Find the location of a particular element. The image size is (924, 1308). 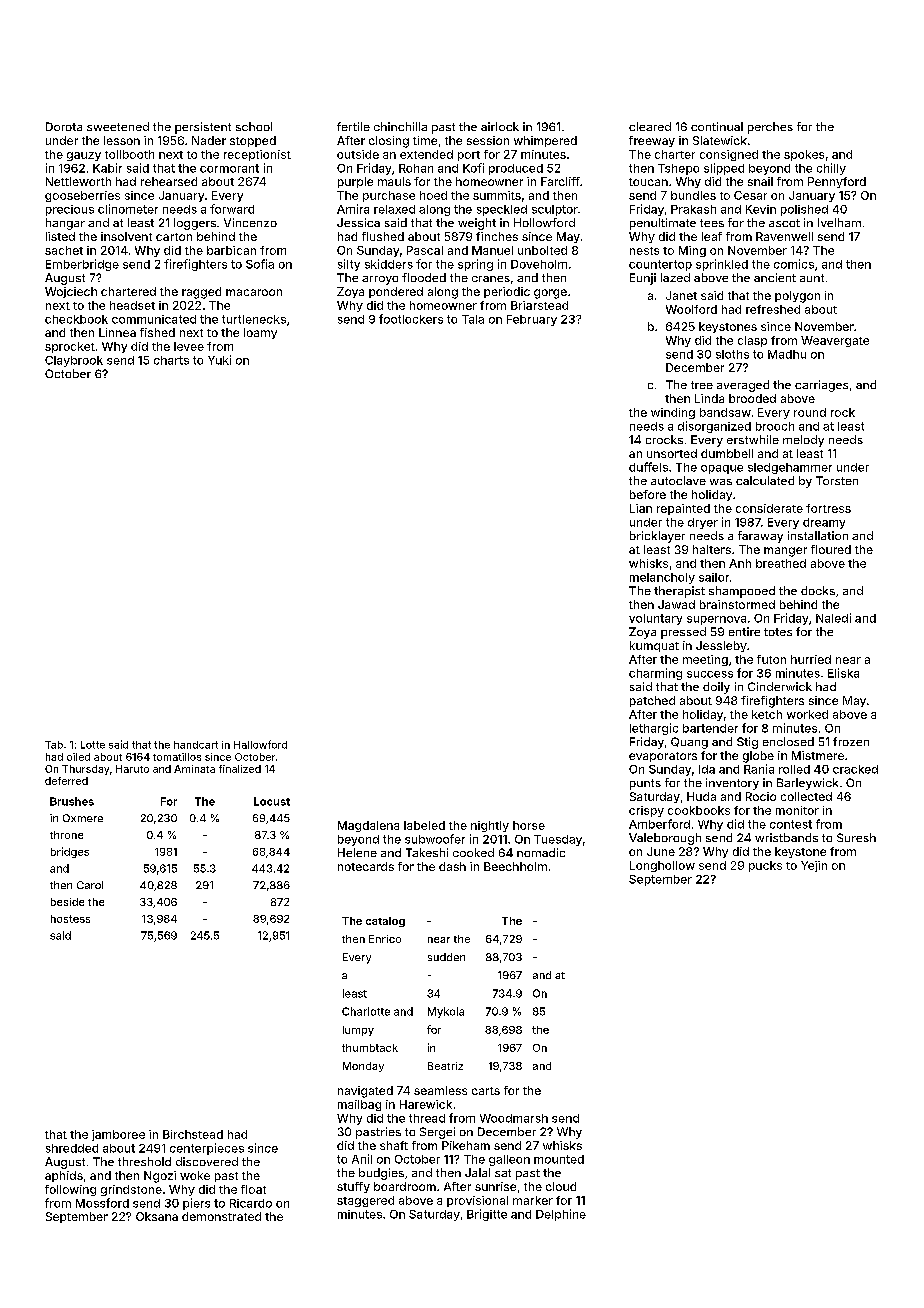

Brigitte is located at coordinates (487, 1215).
